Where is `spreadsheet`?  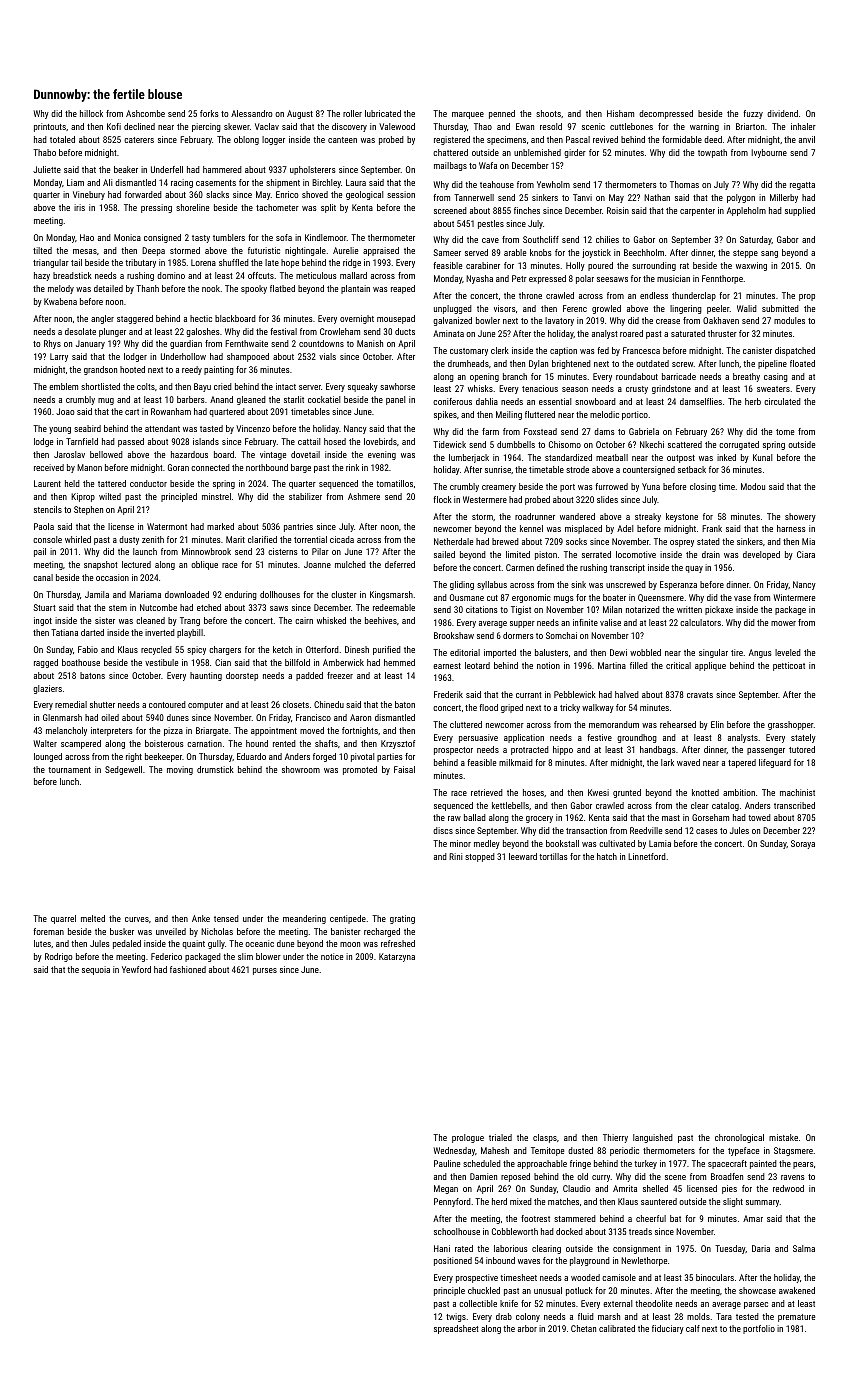 spreadsheet is located at coordinates (456, 1329).
